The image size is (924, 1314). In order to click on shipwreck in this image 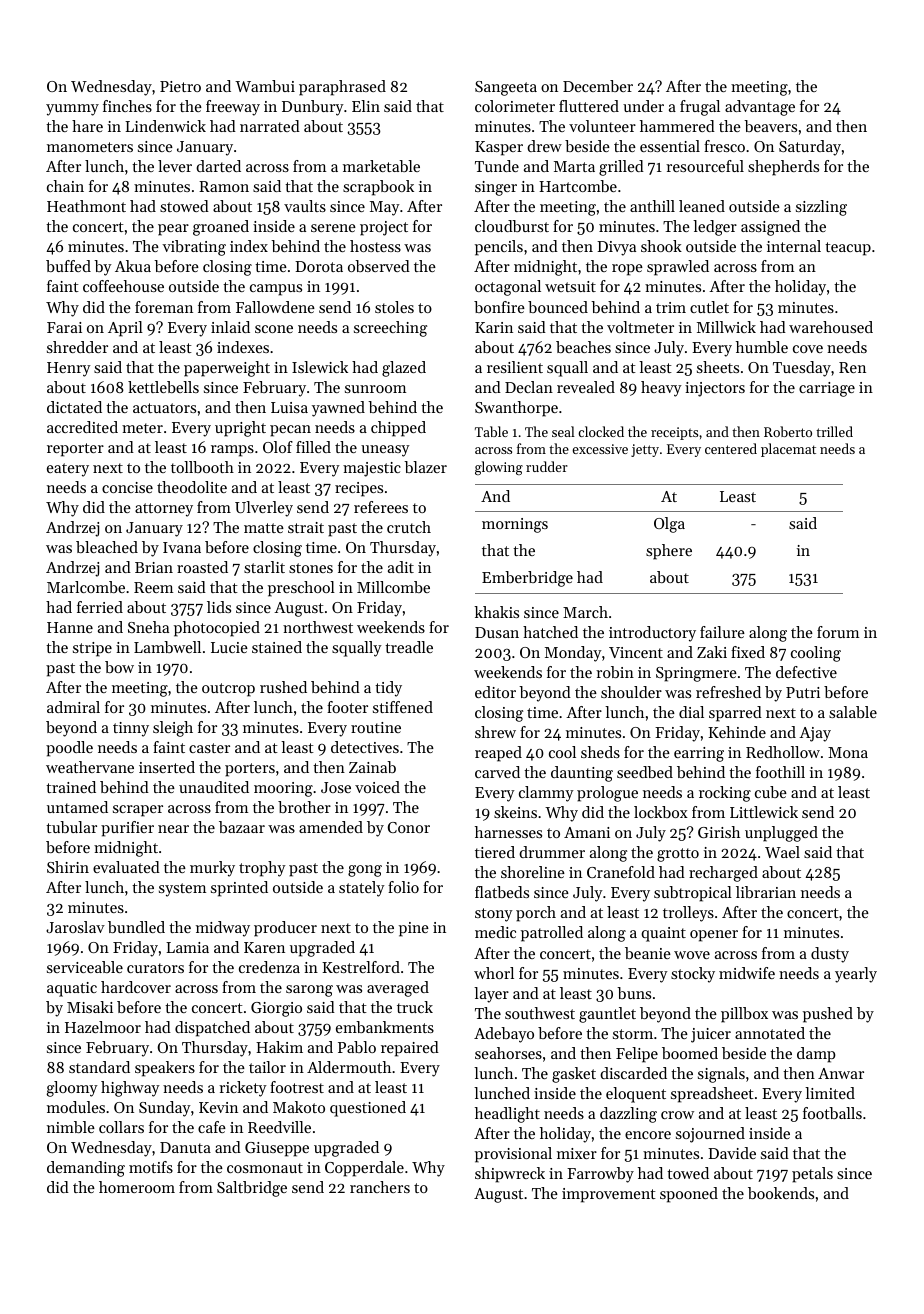, I will do `click(510, 1175)`.
